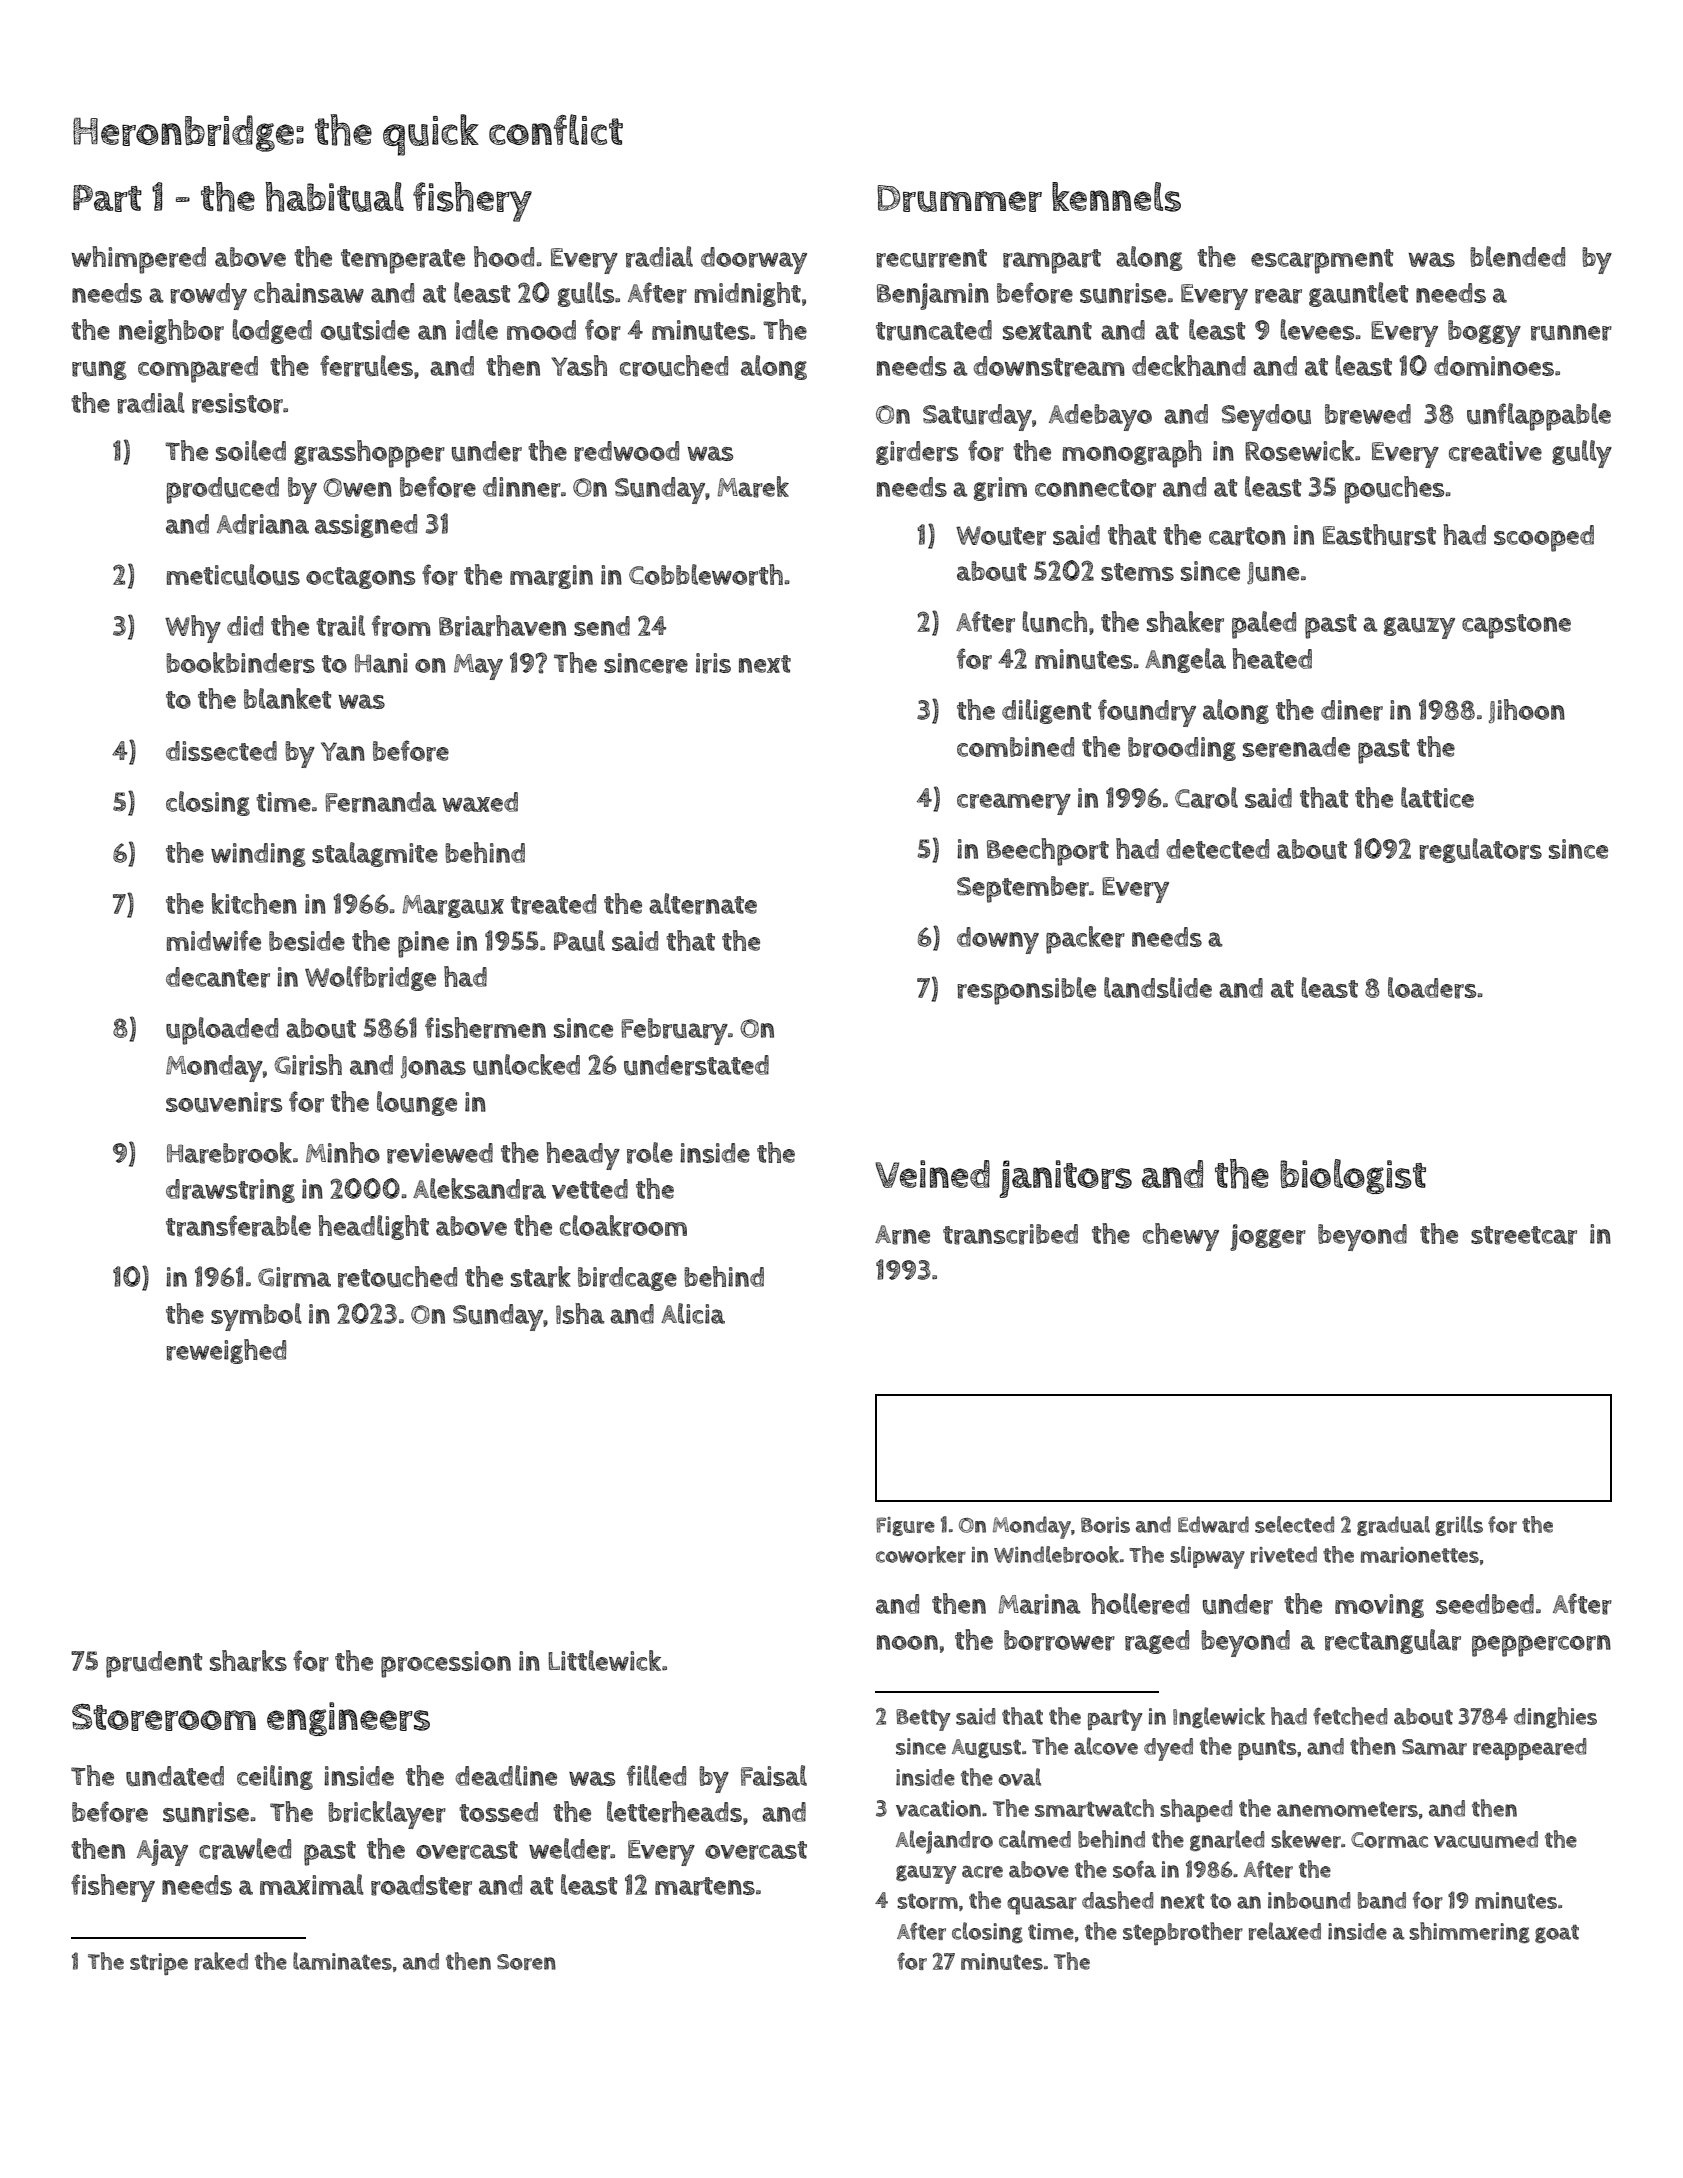 This image has height=2178, width=1683. What do you see at coordinates (602, 626) in the image?
I see `send` at bounding box center [602, 626].
